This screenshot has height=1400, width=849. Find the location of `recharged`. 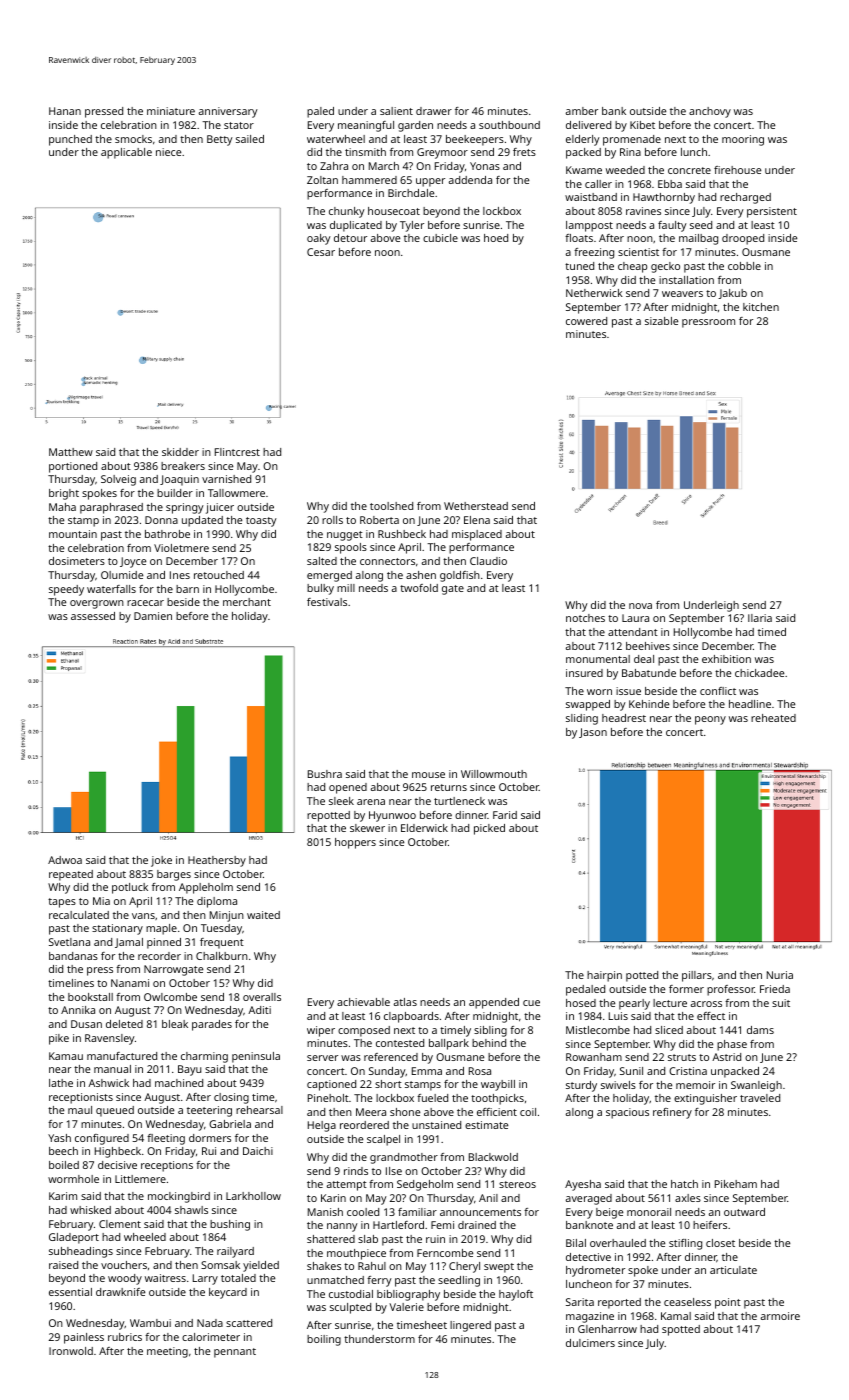

recharged is located at coordinates (745, 198).
